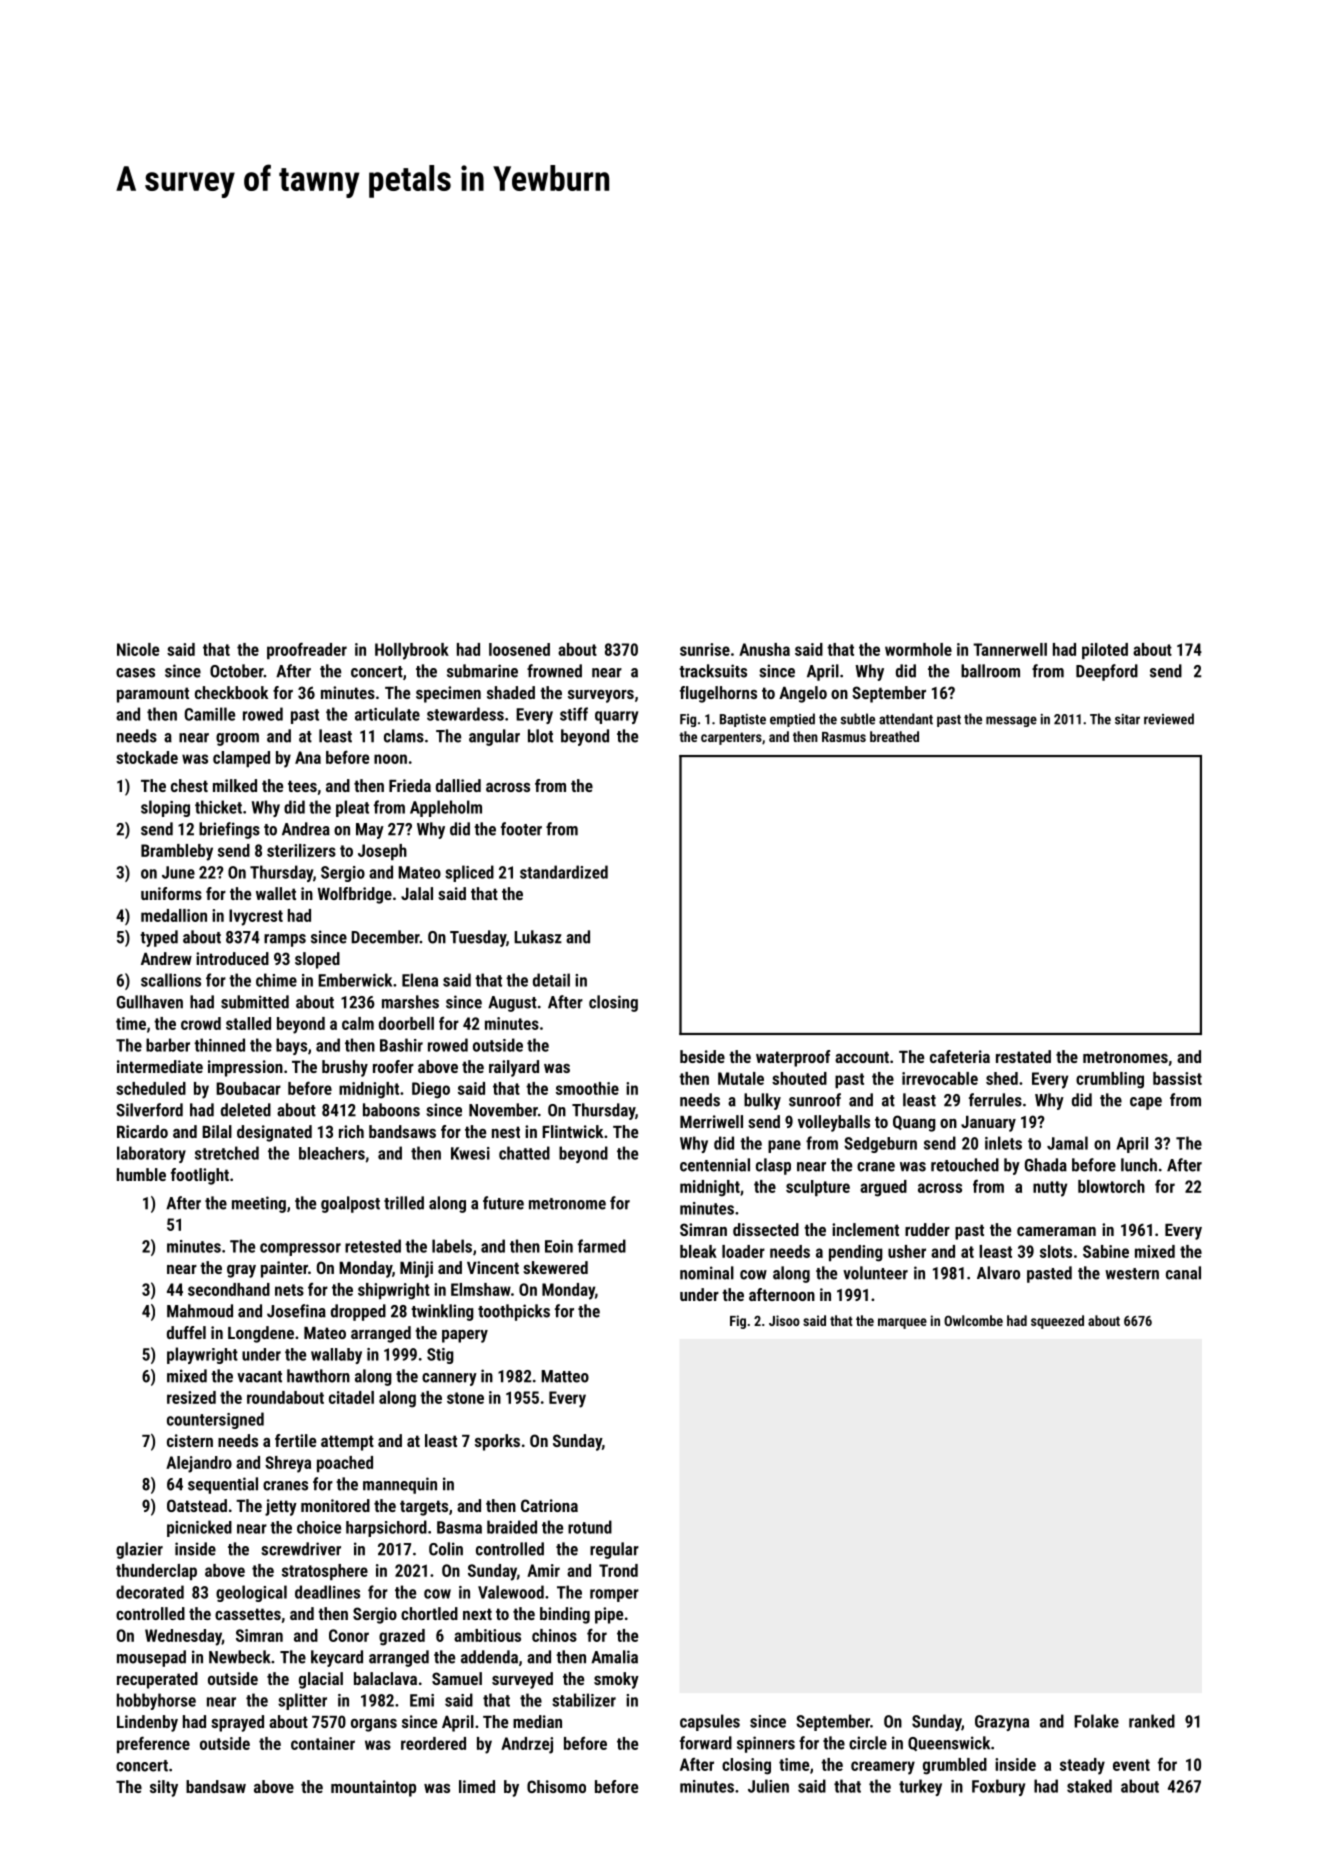  I want to click on Brambleby, so click(177, 852).
